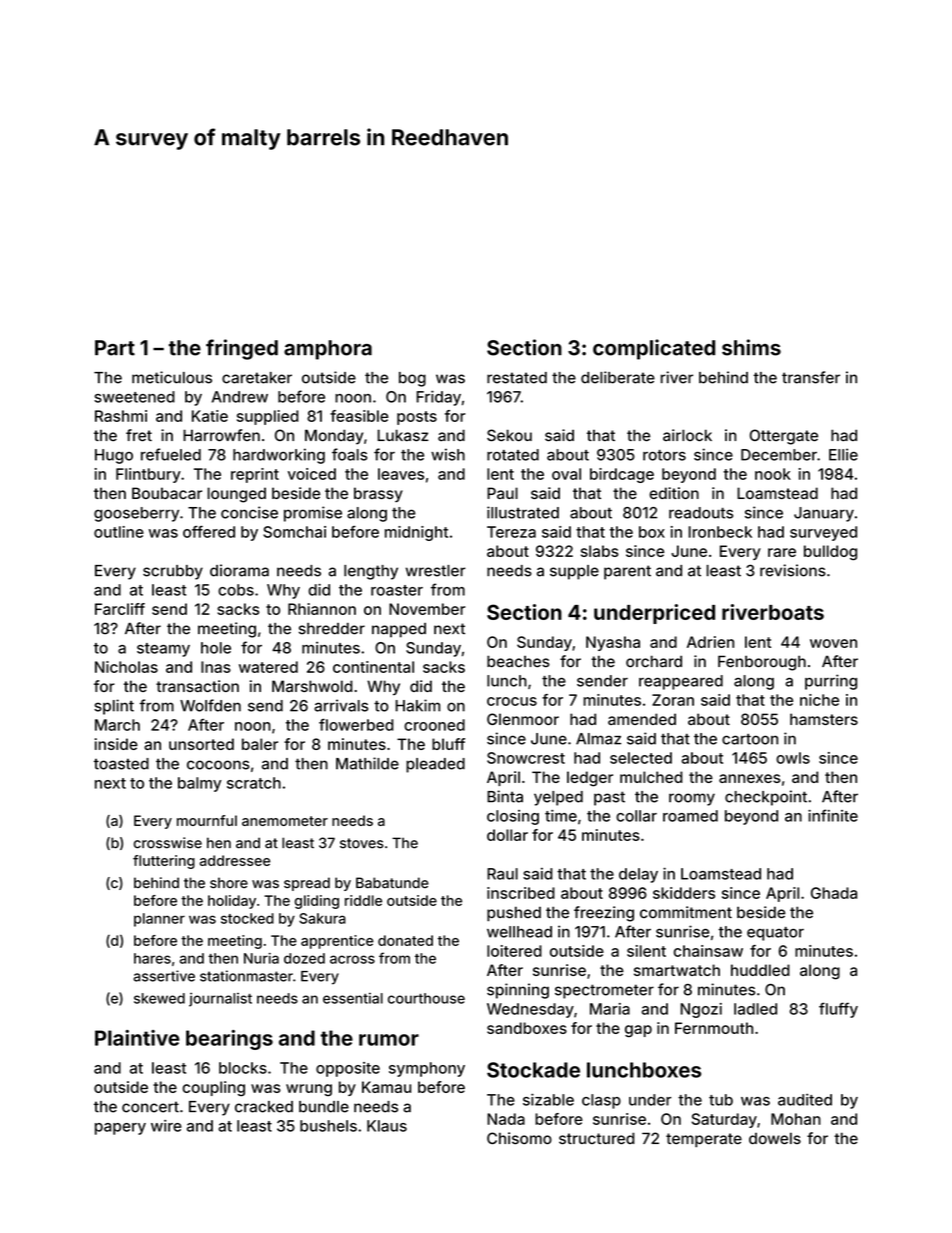 Image resolution: width=952 pixels, height=1233 pixels. Describe the element at coordinates (448, 454) in the screenshot. I see `wish` at that location.
